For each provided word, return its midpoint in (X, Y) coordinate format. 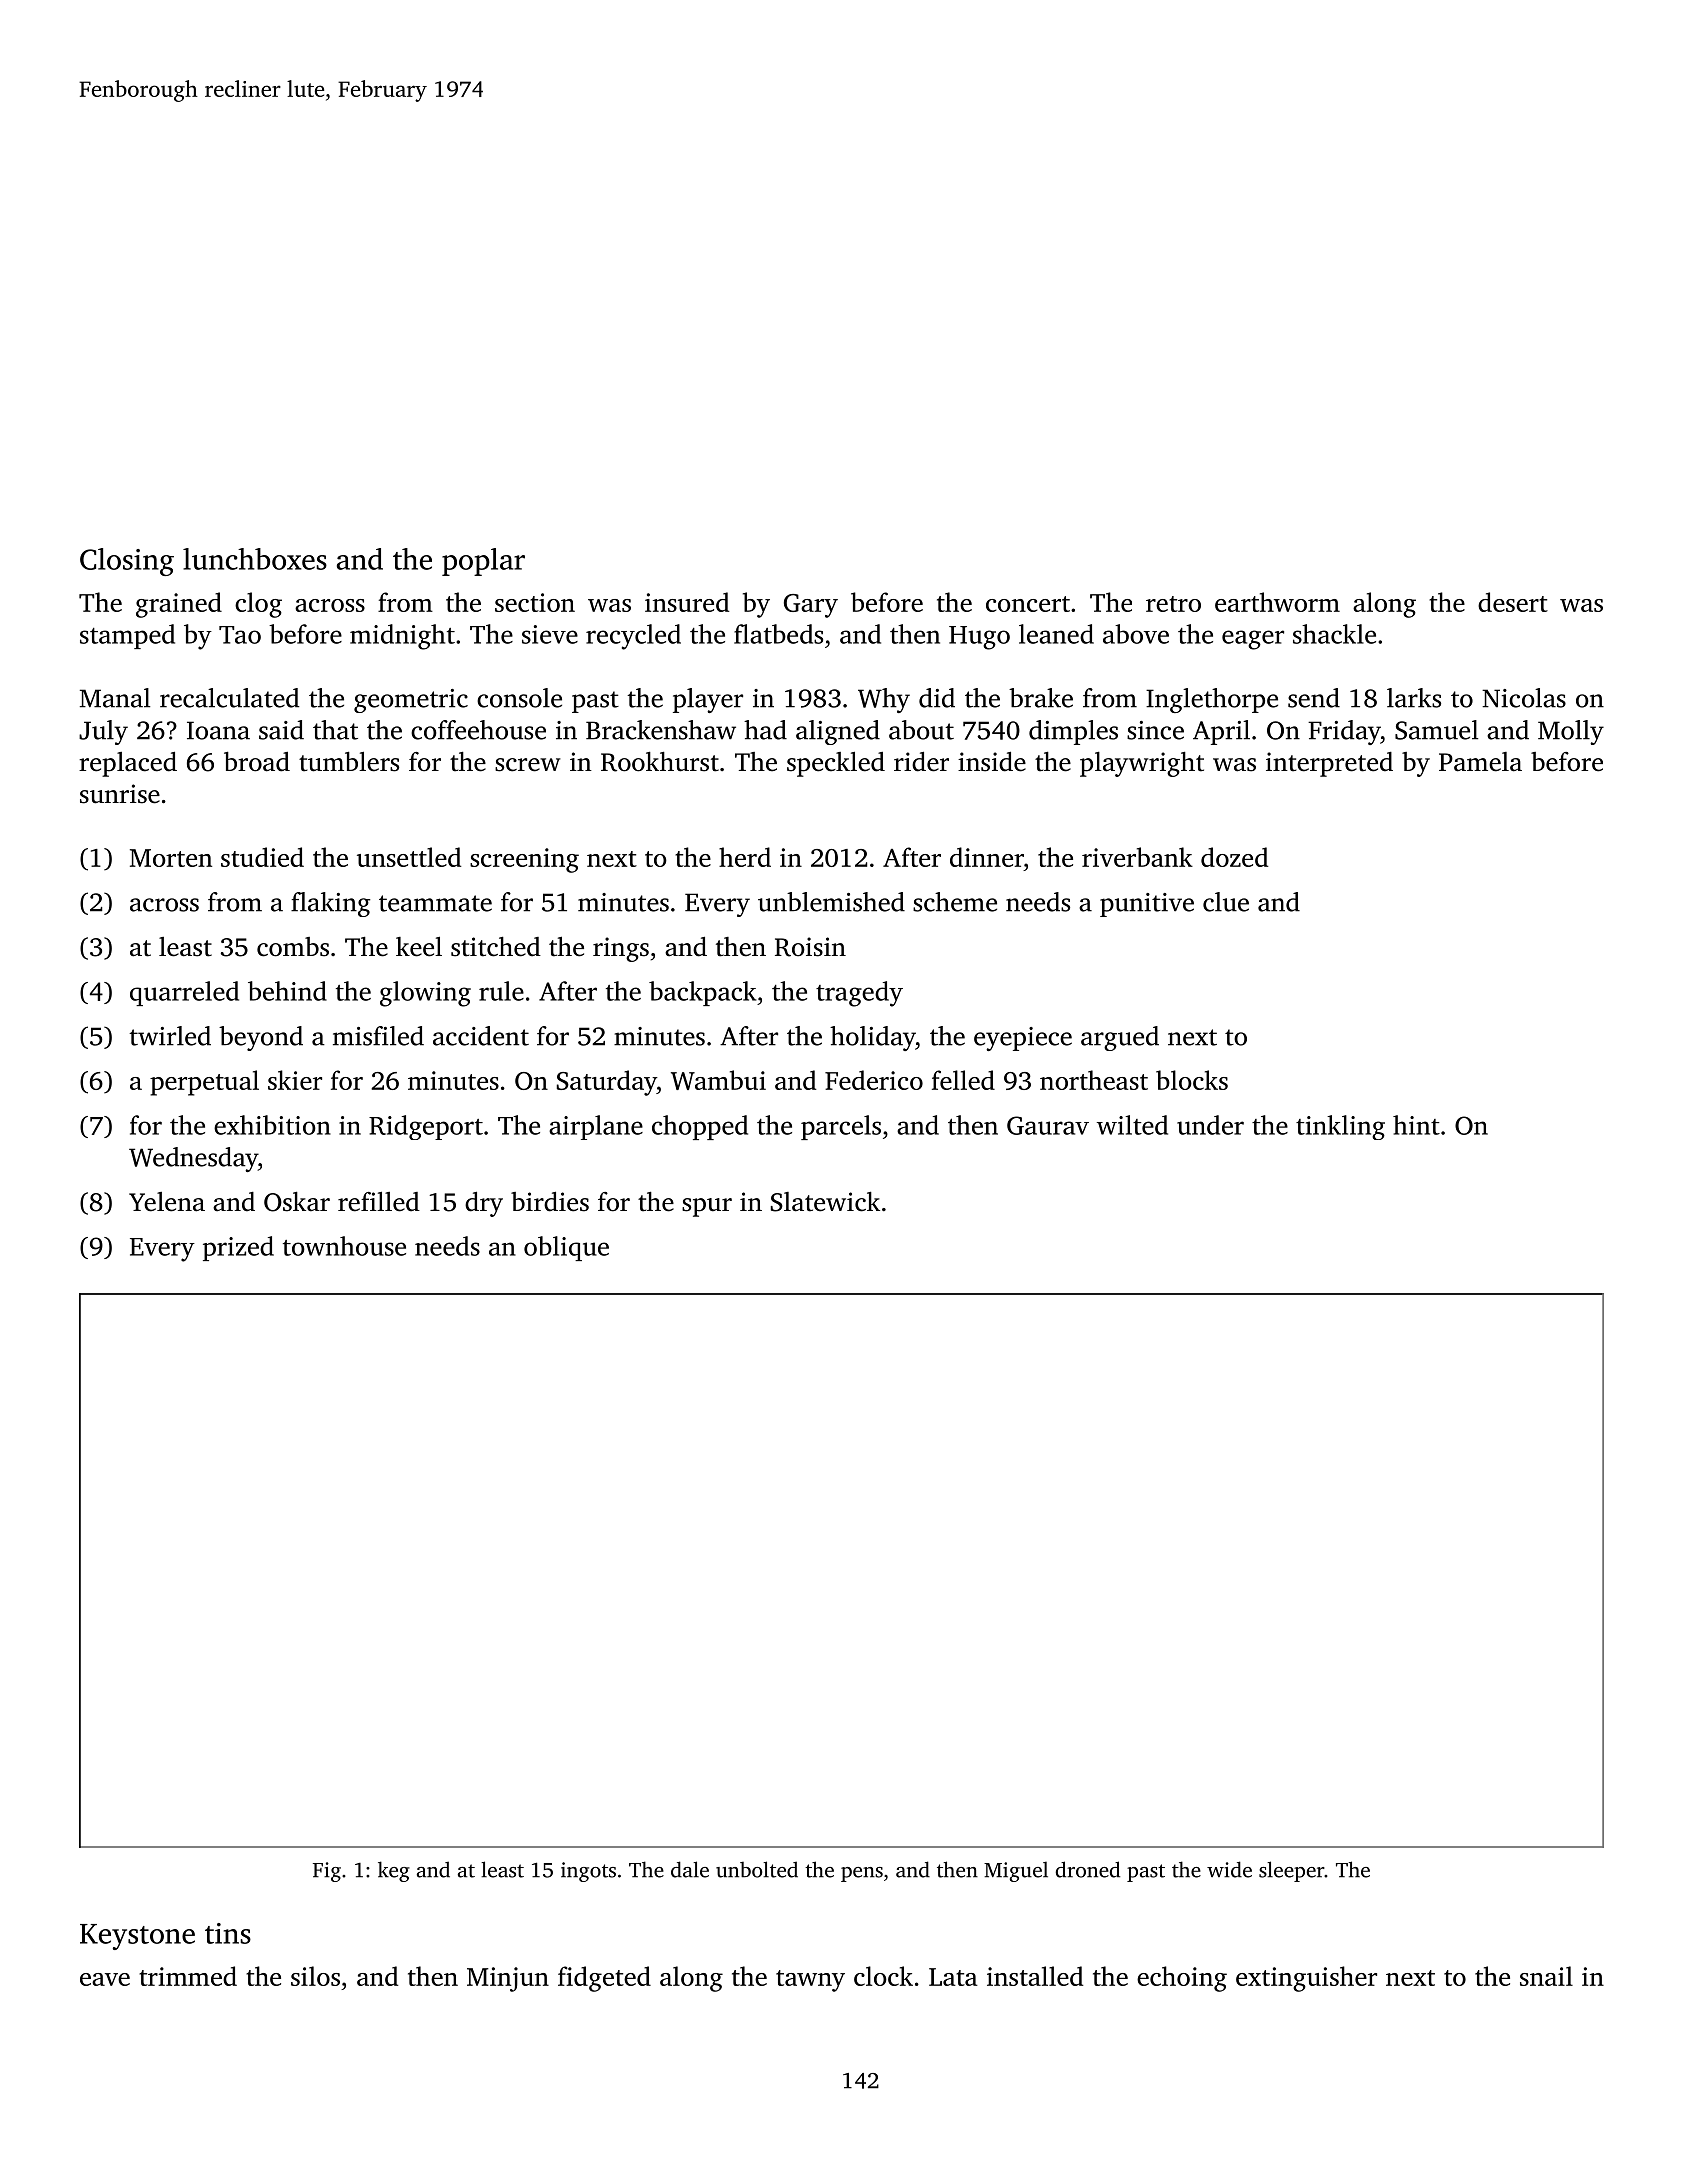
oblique (566, 1248)
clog (258, 605)
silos (315, 1976)
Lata (953, 1977)
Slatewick (825, 1202)
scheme (955, 902)
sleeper (1292, 1871)
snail (1546, 1976)
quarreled (184, 993)
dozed (1234, 857)
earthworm (1277, 602)
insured (687, 602)
